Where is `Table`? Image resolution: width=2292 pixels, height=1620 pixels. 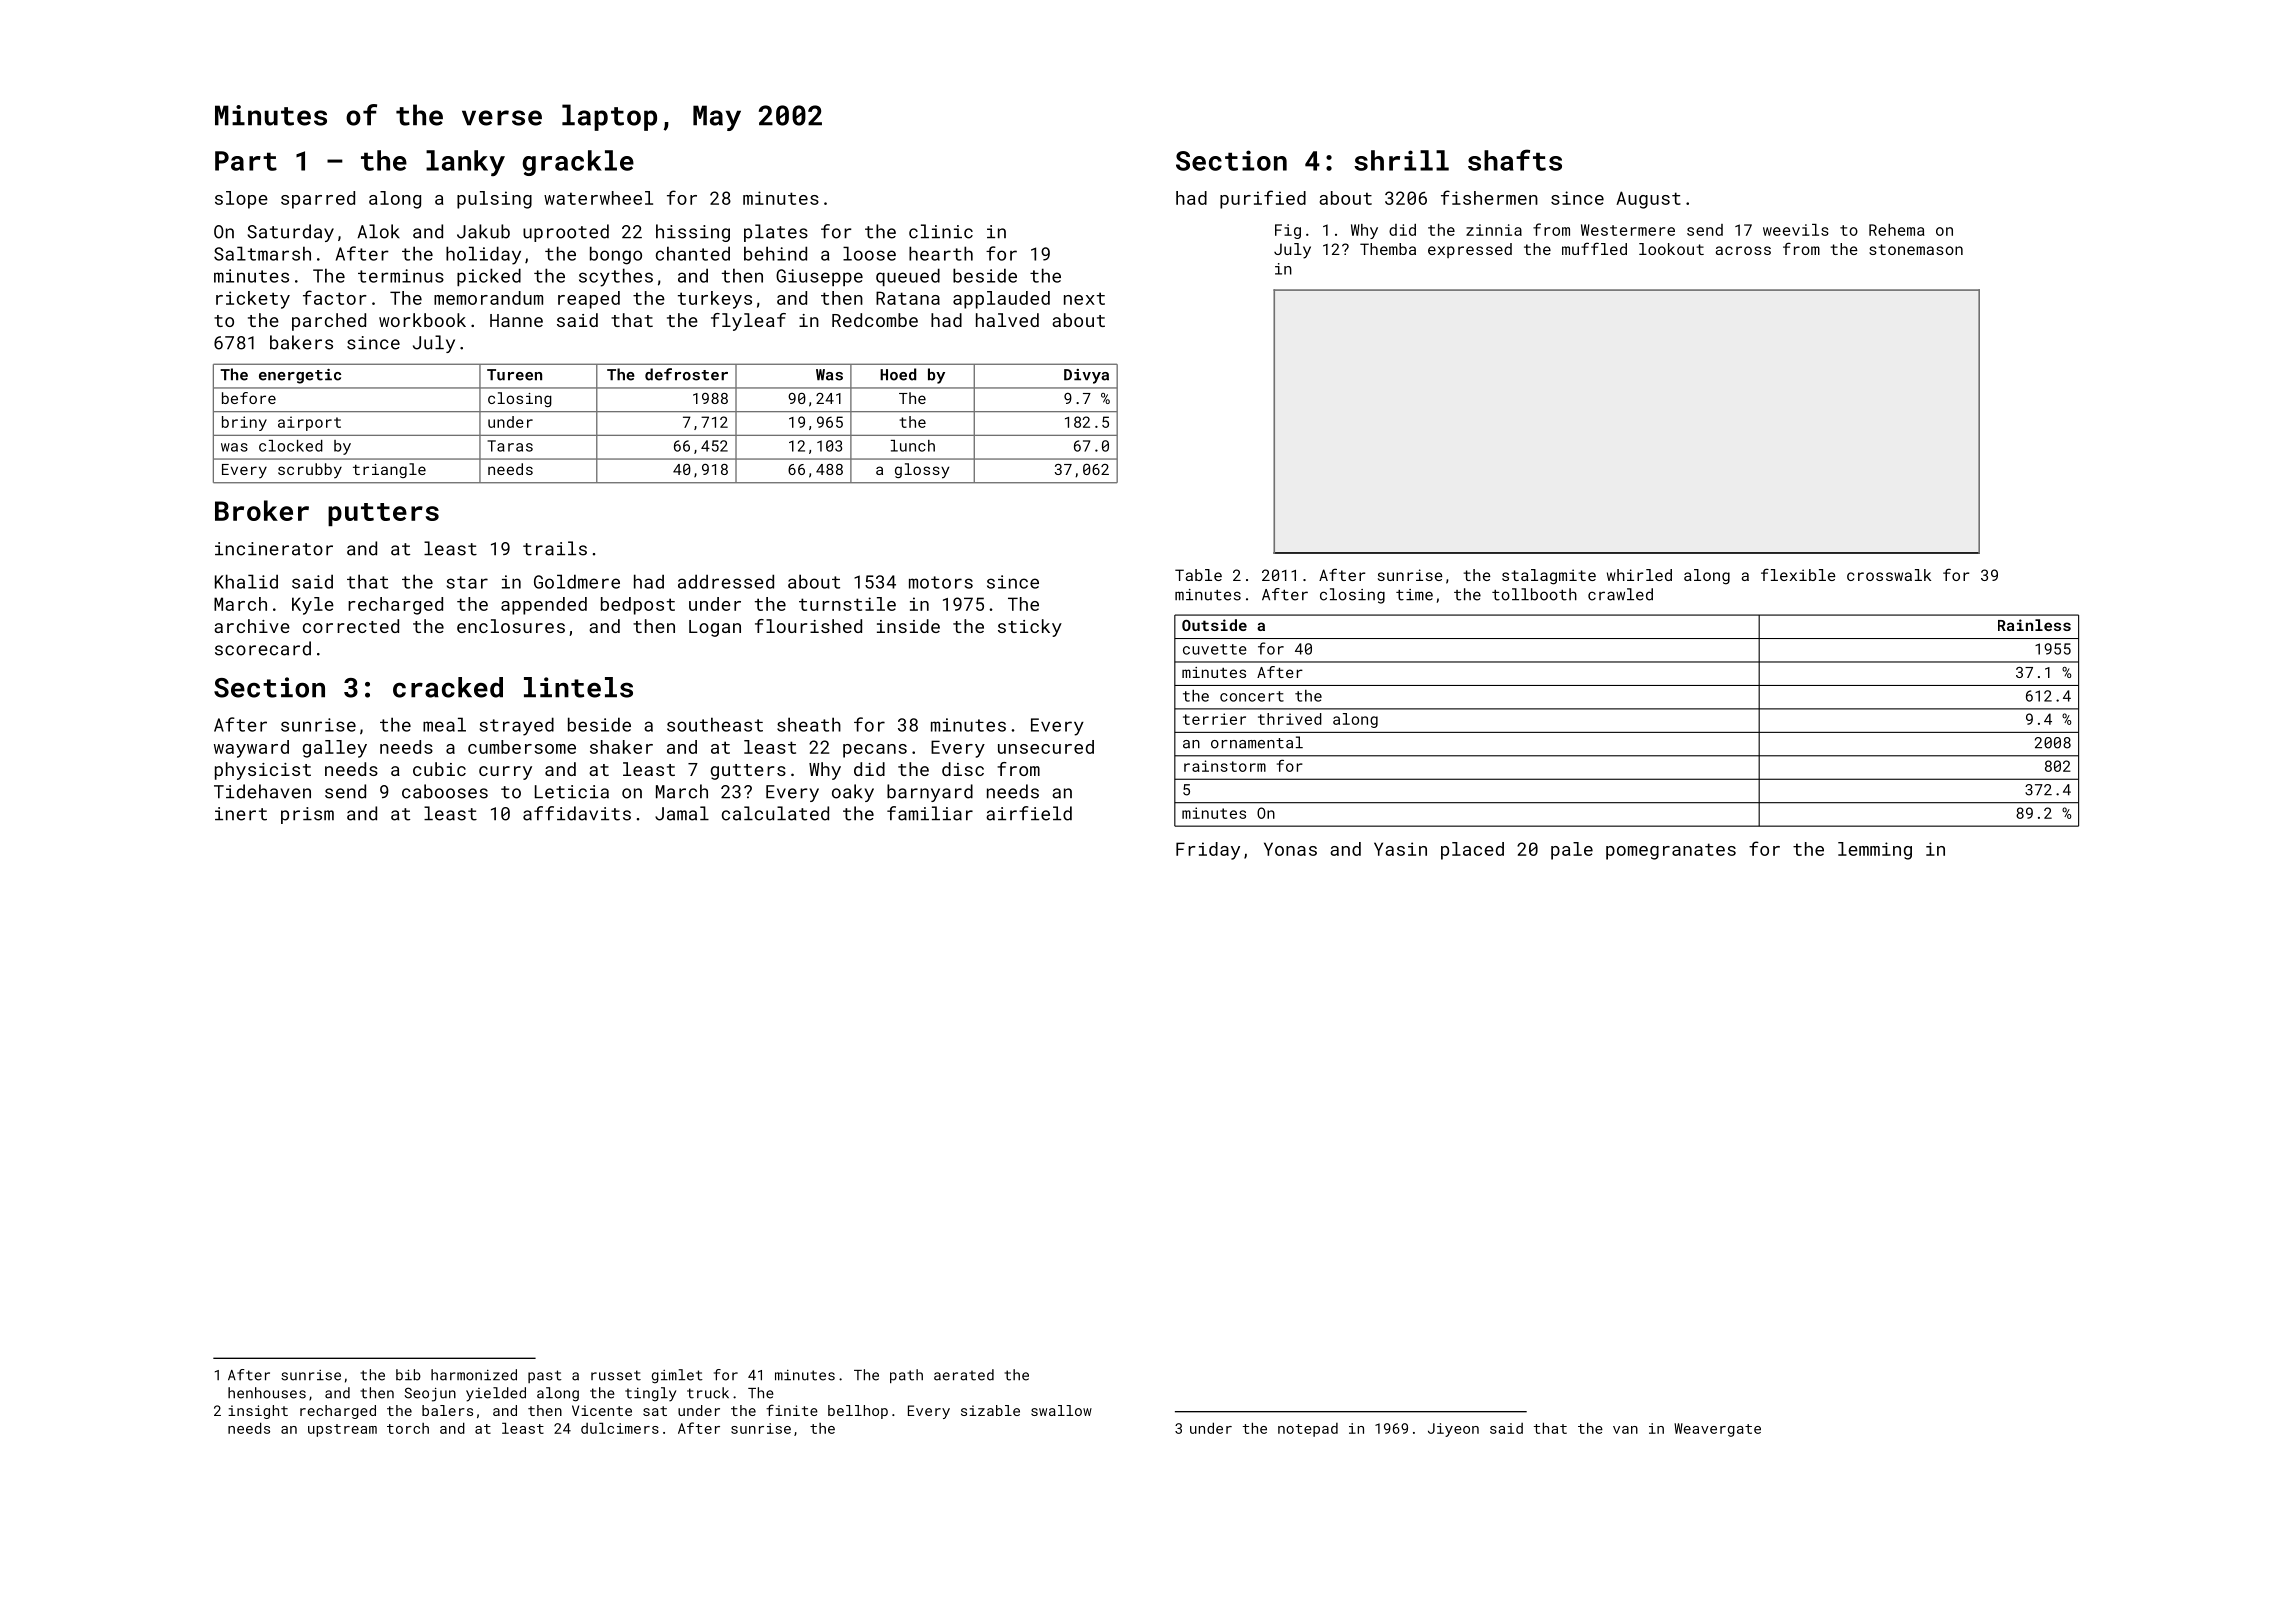
Table is located at coordinates (1198, 575).
